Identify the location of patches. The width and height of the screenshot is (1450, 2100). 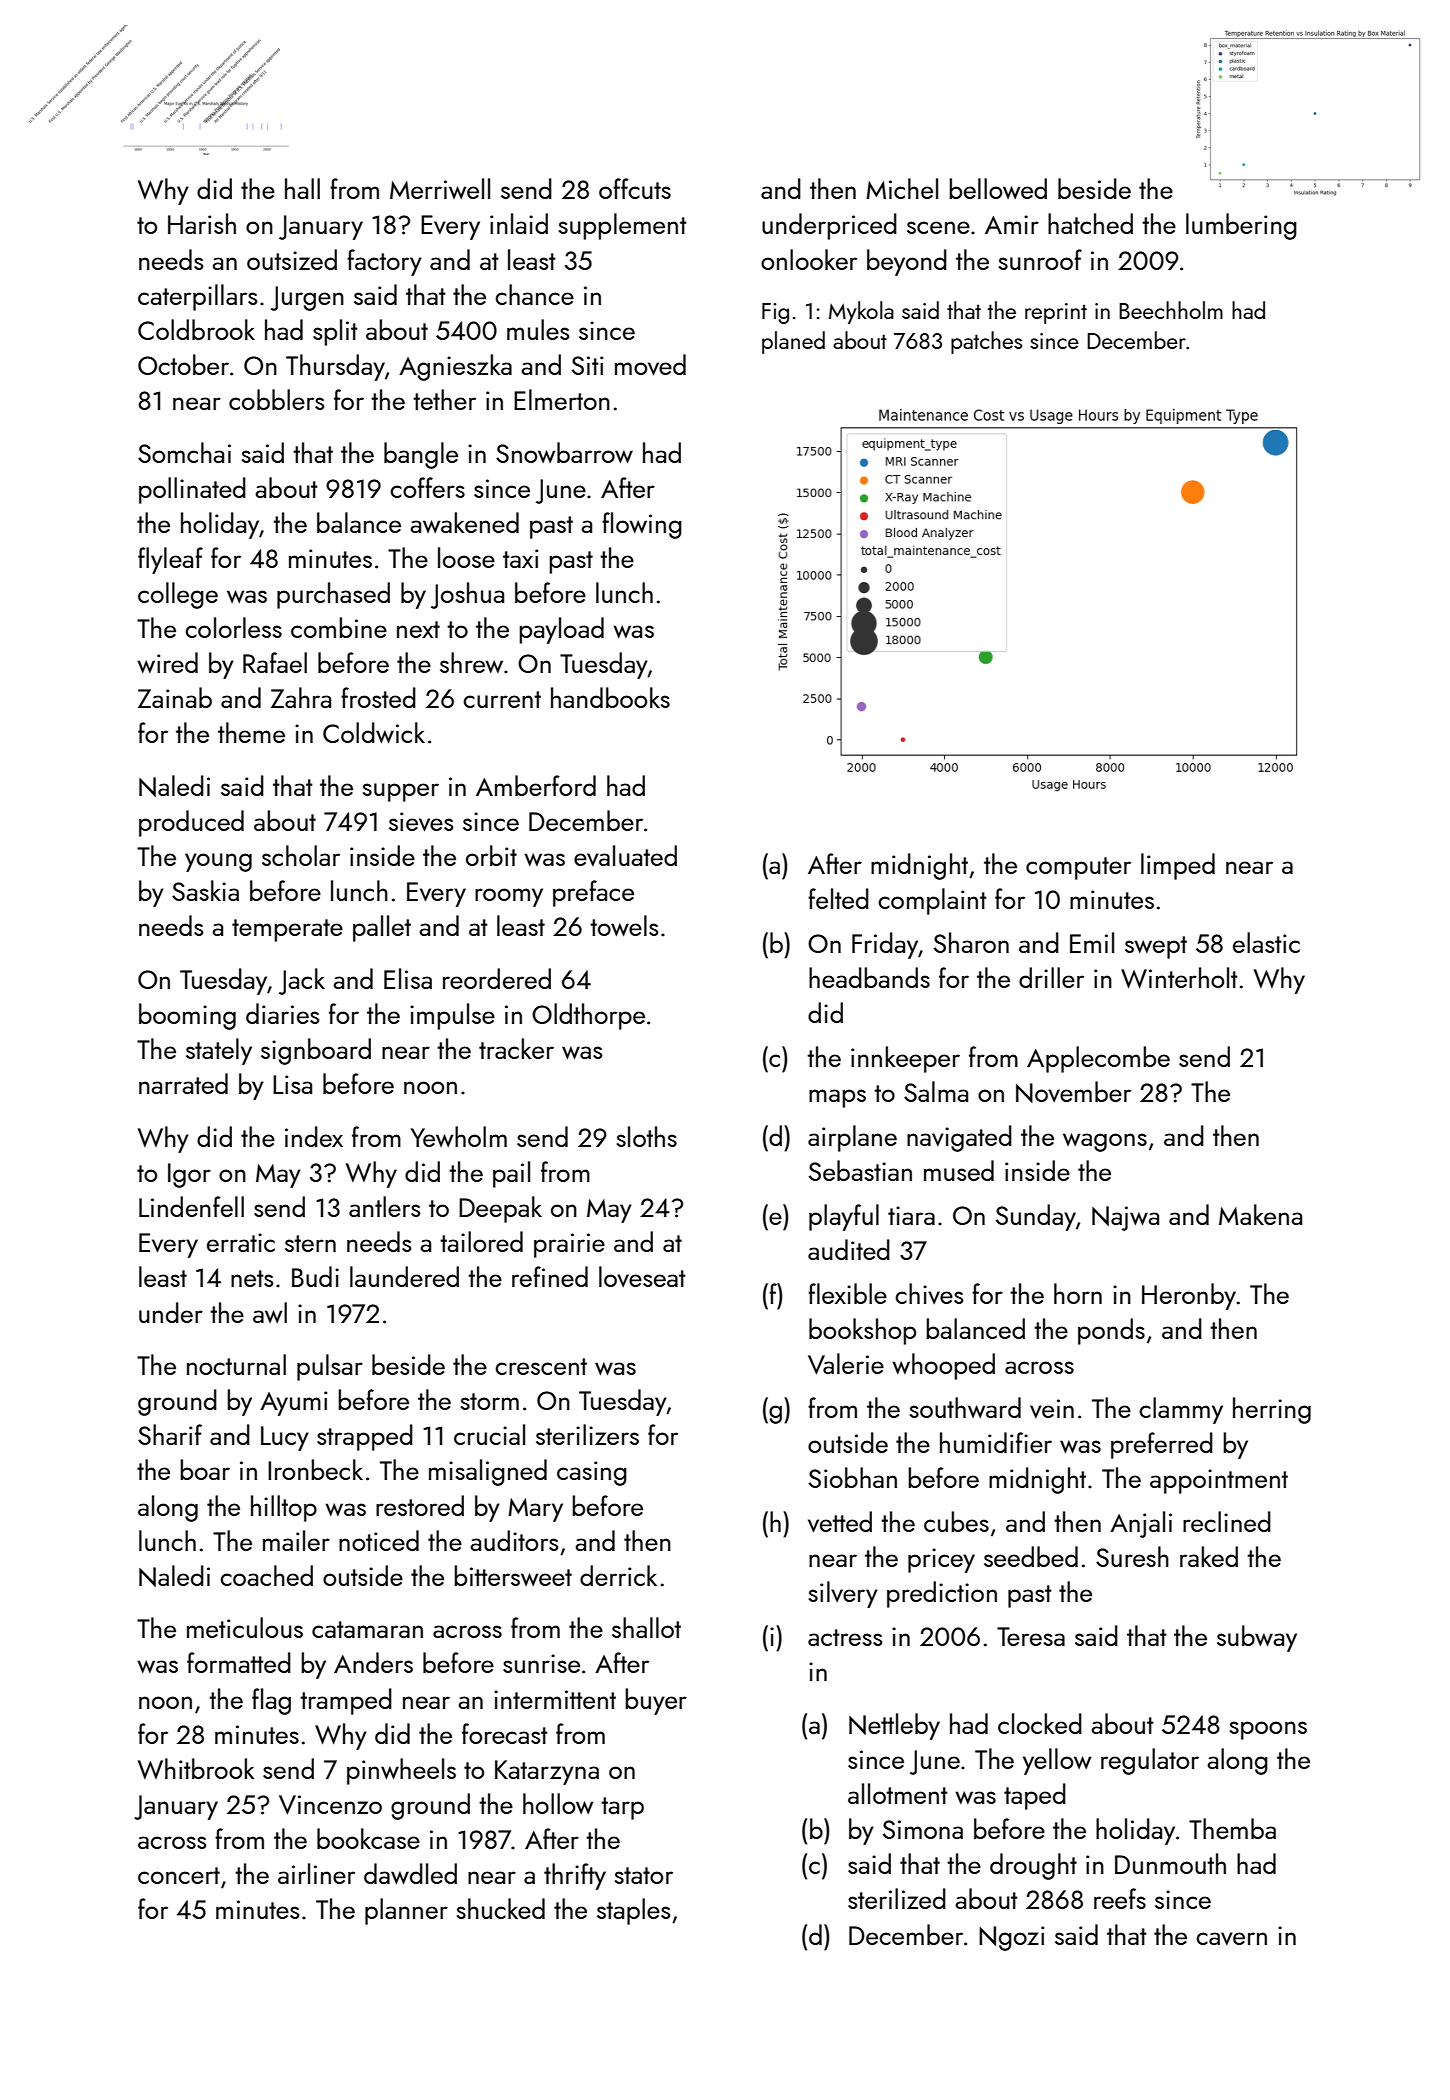
(986, 342).
